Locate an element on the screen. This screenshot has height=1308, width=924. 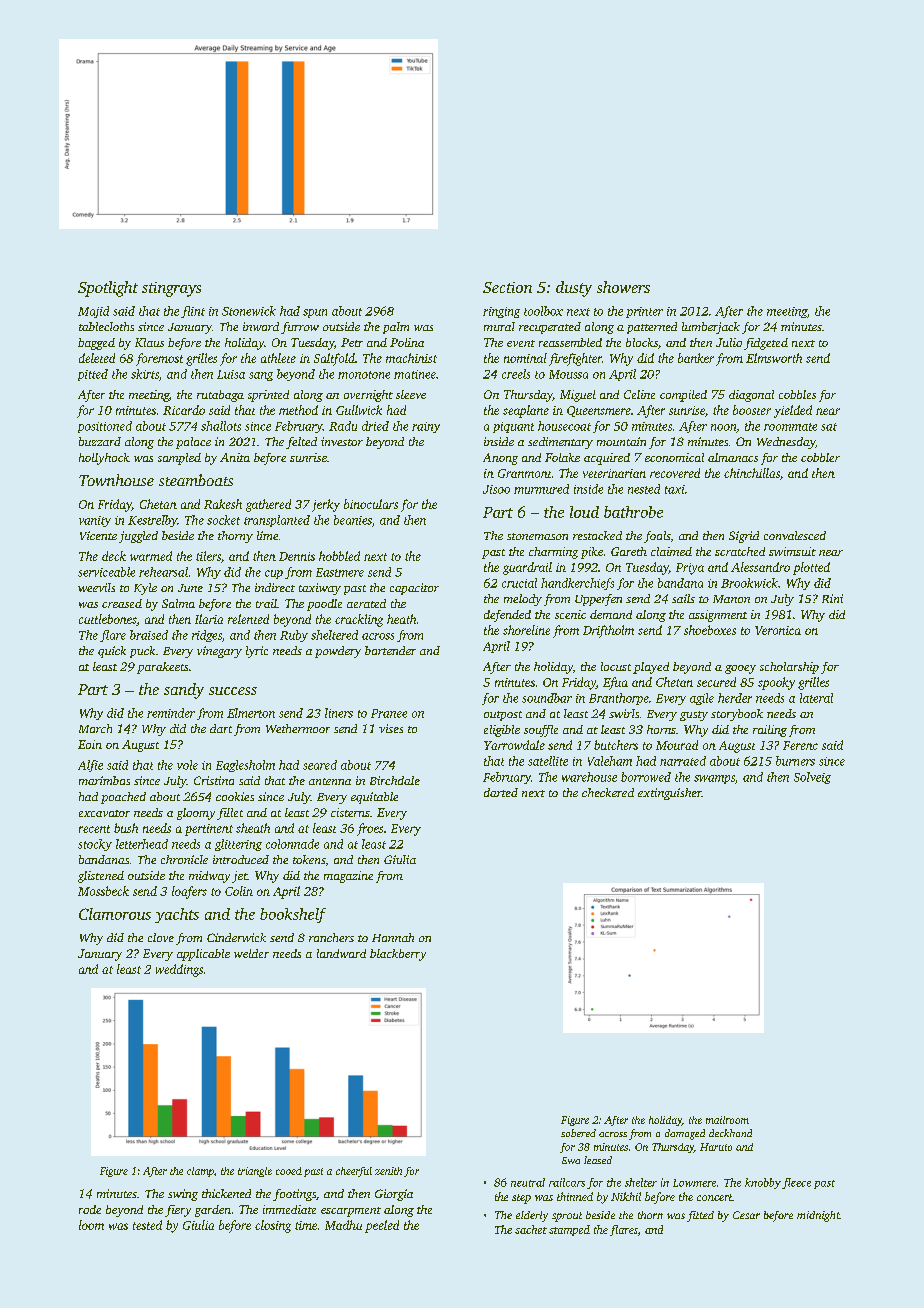
Birchdale is located at coordinates (395, 780).
